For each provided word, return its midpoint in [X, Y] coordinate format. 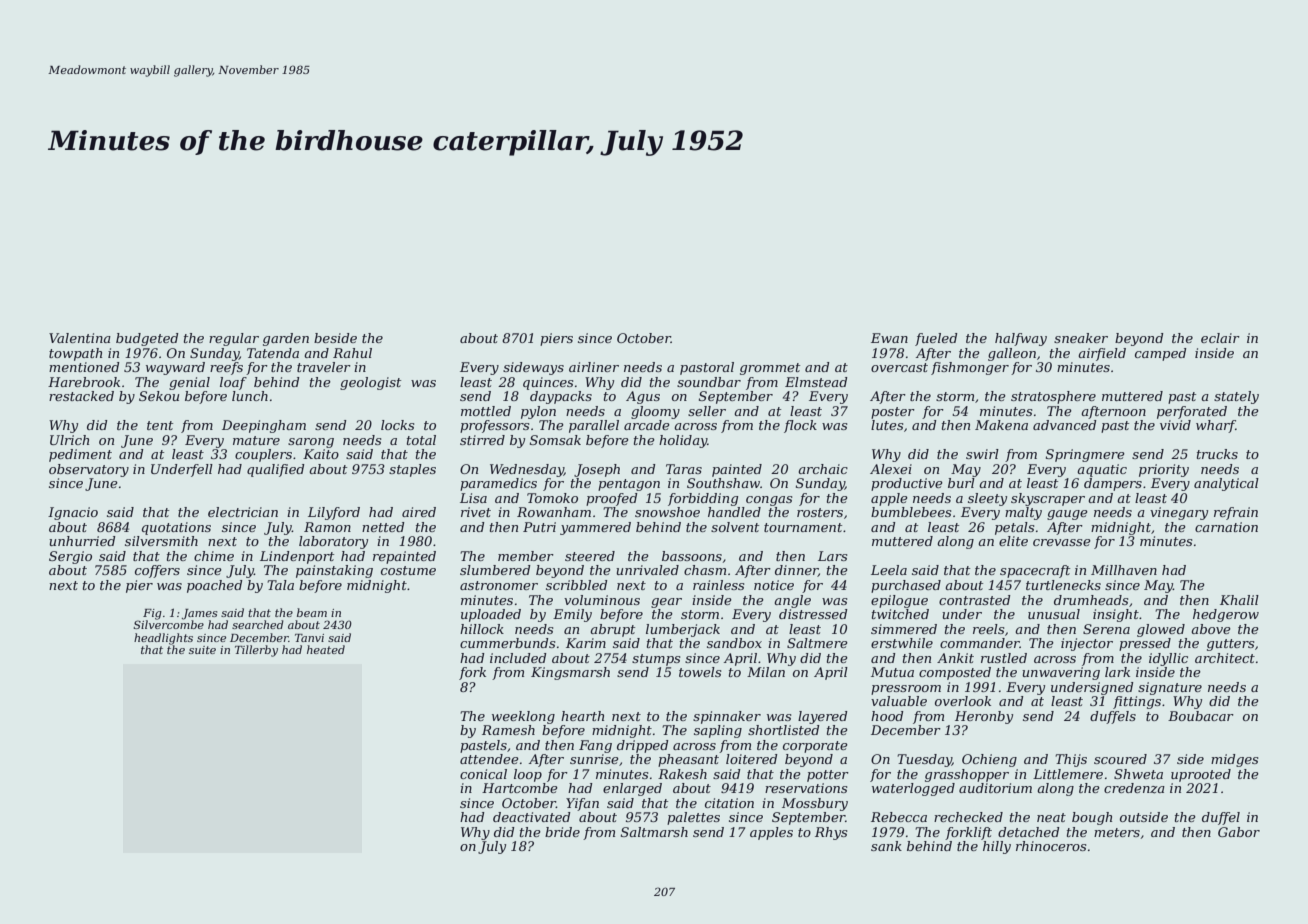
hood [887, 716]
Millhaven [1124, 570]
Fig [152, 614]
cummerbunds [507, 643]
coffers [157, 571]
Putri [539, 527]
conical [483, 774]
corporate [815, 747]
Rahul [352, 353]
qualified [276, 470]
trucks [1217, 454]
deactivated [532, 817]
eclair [1220, 338]
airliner [594, 367]
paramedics [498, 484]
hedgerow [1226, 615]
